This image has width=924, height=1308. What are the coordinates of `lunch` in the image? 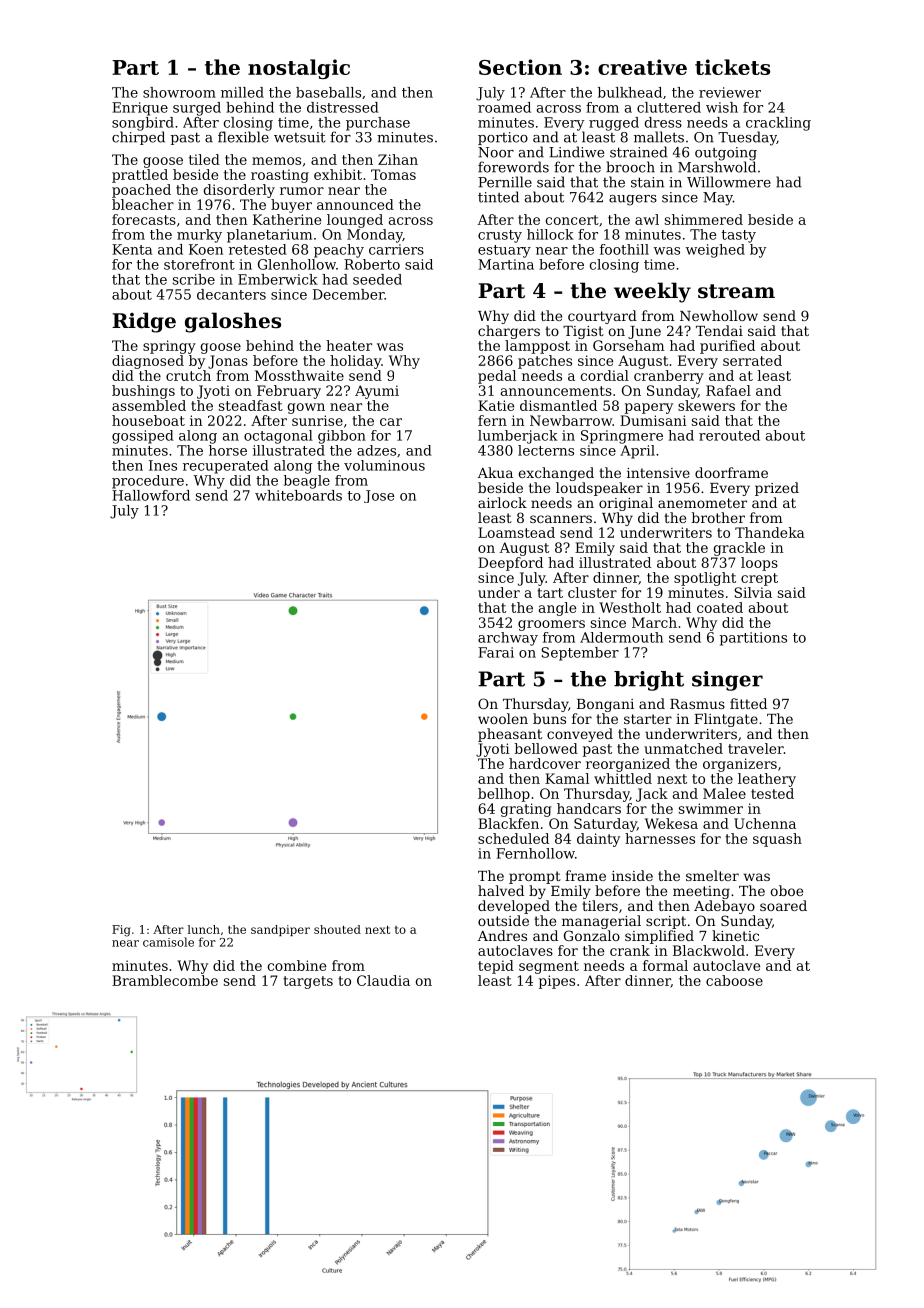 It's located at (204, 929).
